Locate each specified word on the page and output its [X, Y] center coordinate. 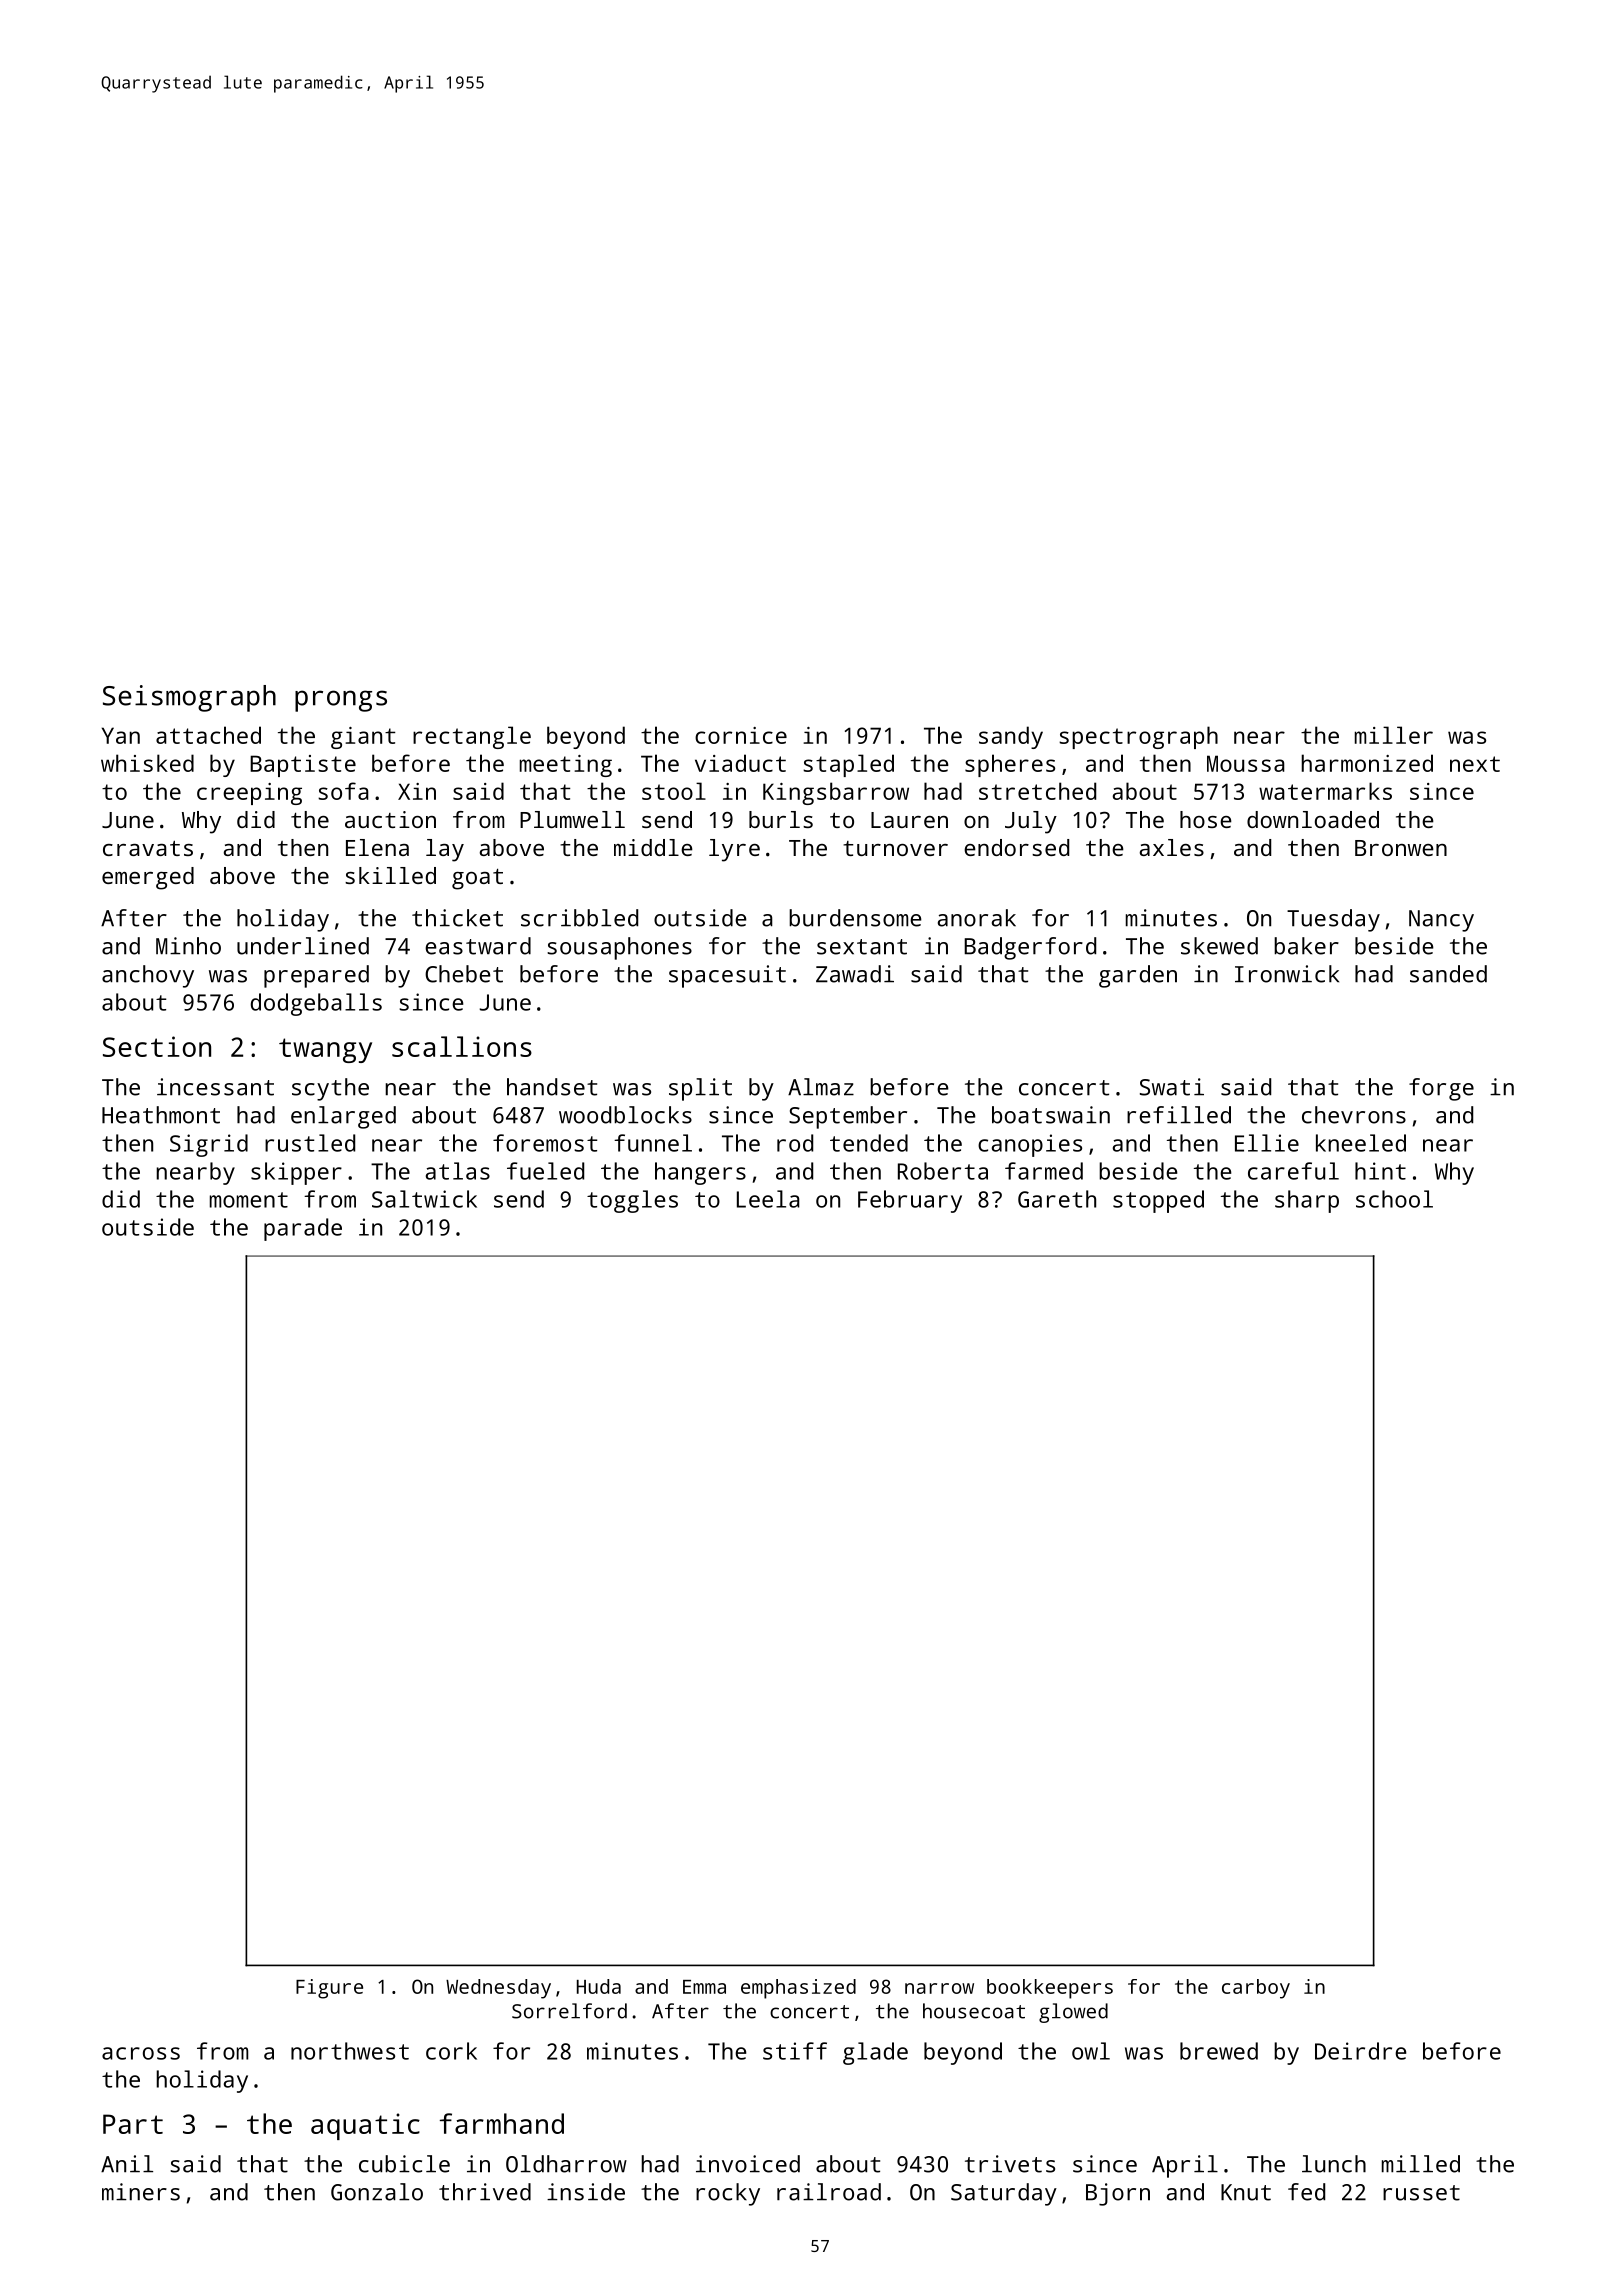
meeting [566, 766]
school [1394, 1199]
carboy [1256, 1989]
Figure [329, 1989]
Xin [417, 791]
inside [586, 2192]
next [1475, 764]
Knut [1246, 2192]
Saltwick [424, 1199]
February [910, 1201]
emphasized [798, 1989]
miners [141, 2192]
